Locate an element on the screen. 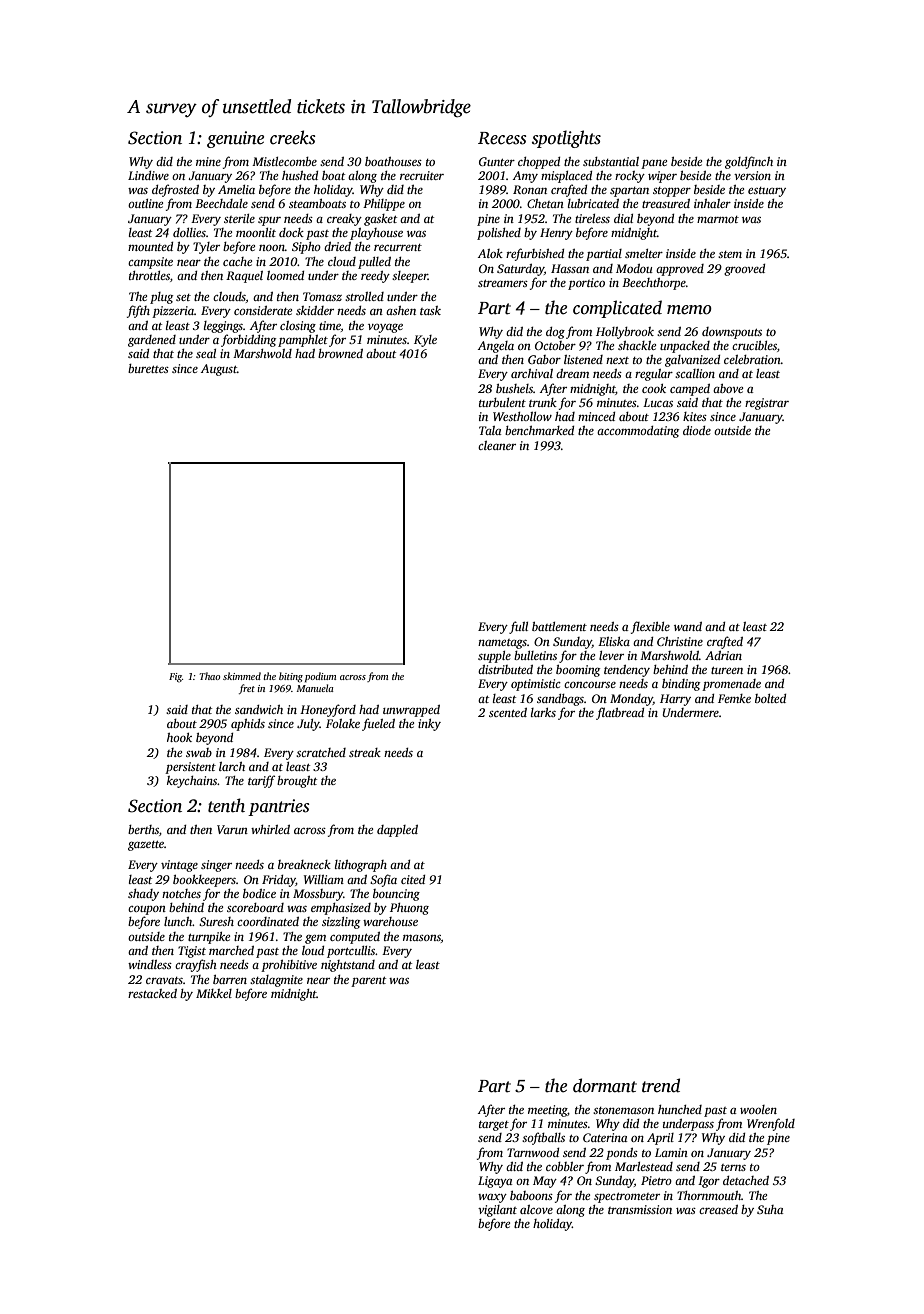  bulletins is located at coordinates (535, 655).
